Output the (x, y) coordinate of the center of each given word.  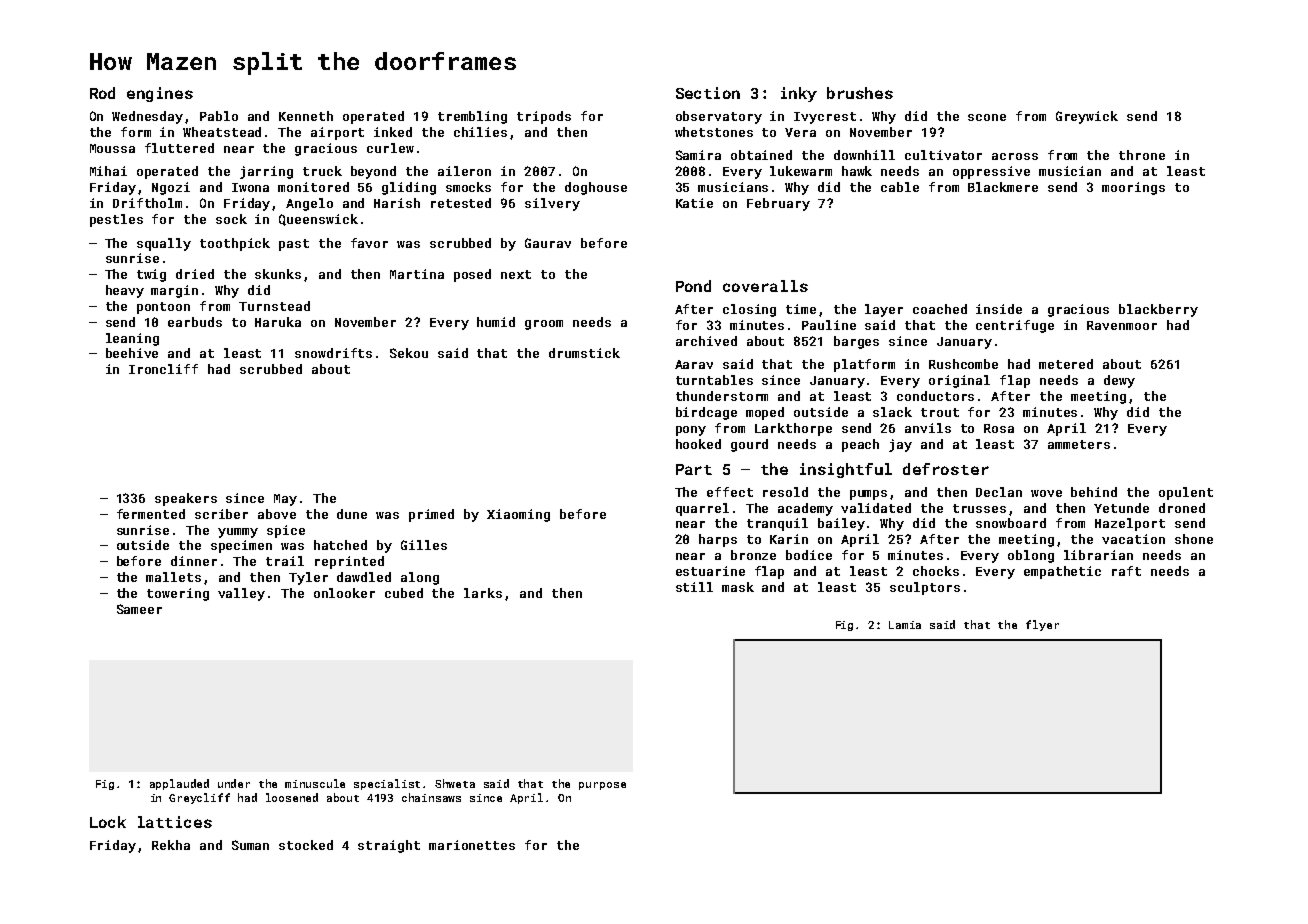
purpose (602, 786)
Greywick (1087, 117)
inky (799, 94)
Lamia (905, 625)
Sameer (139, 609)
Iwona (250, 187)
